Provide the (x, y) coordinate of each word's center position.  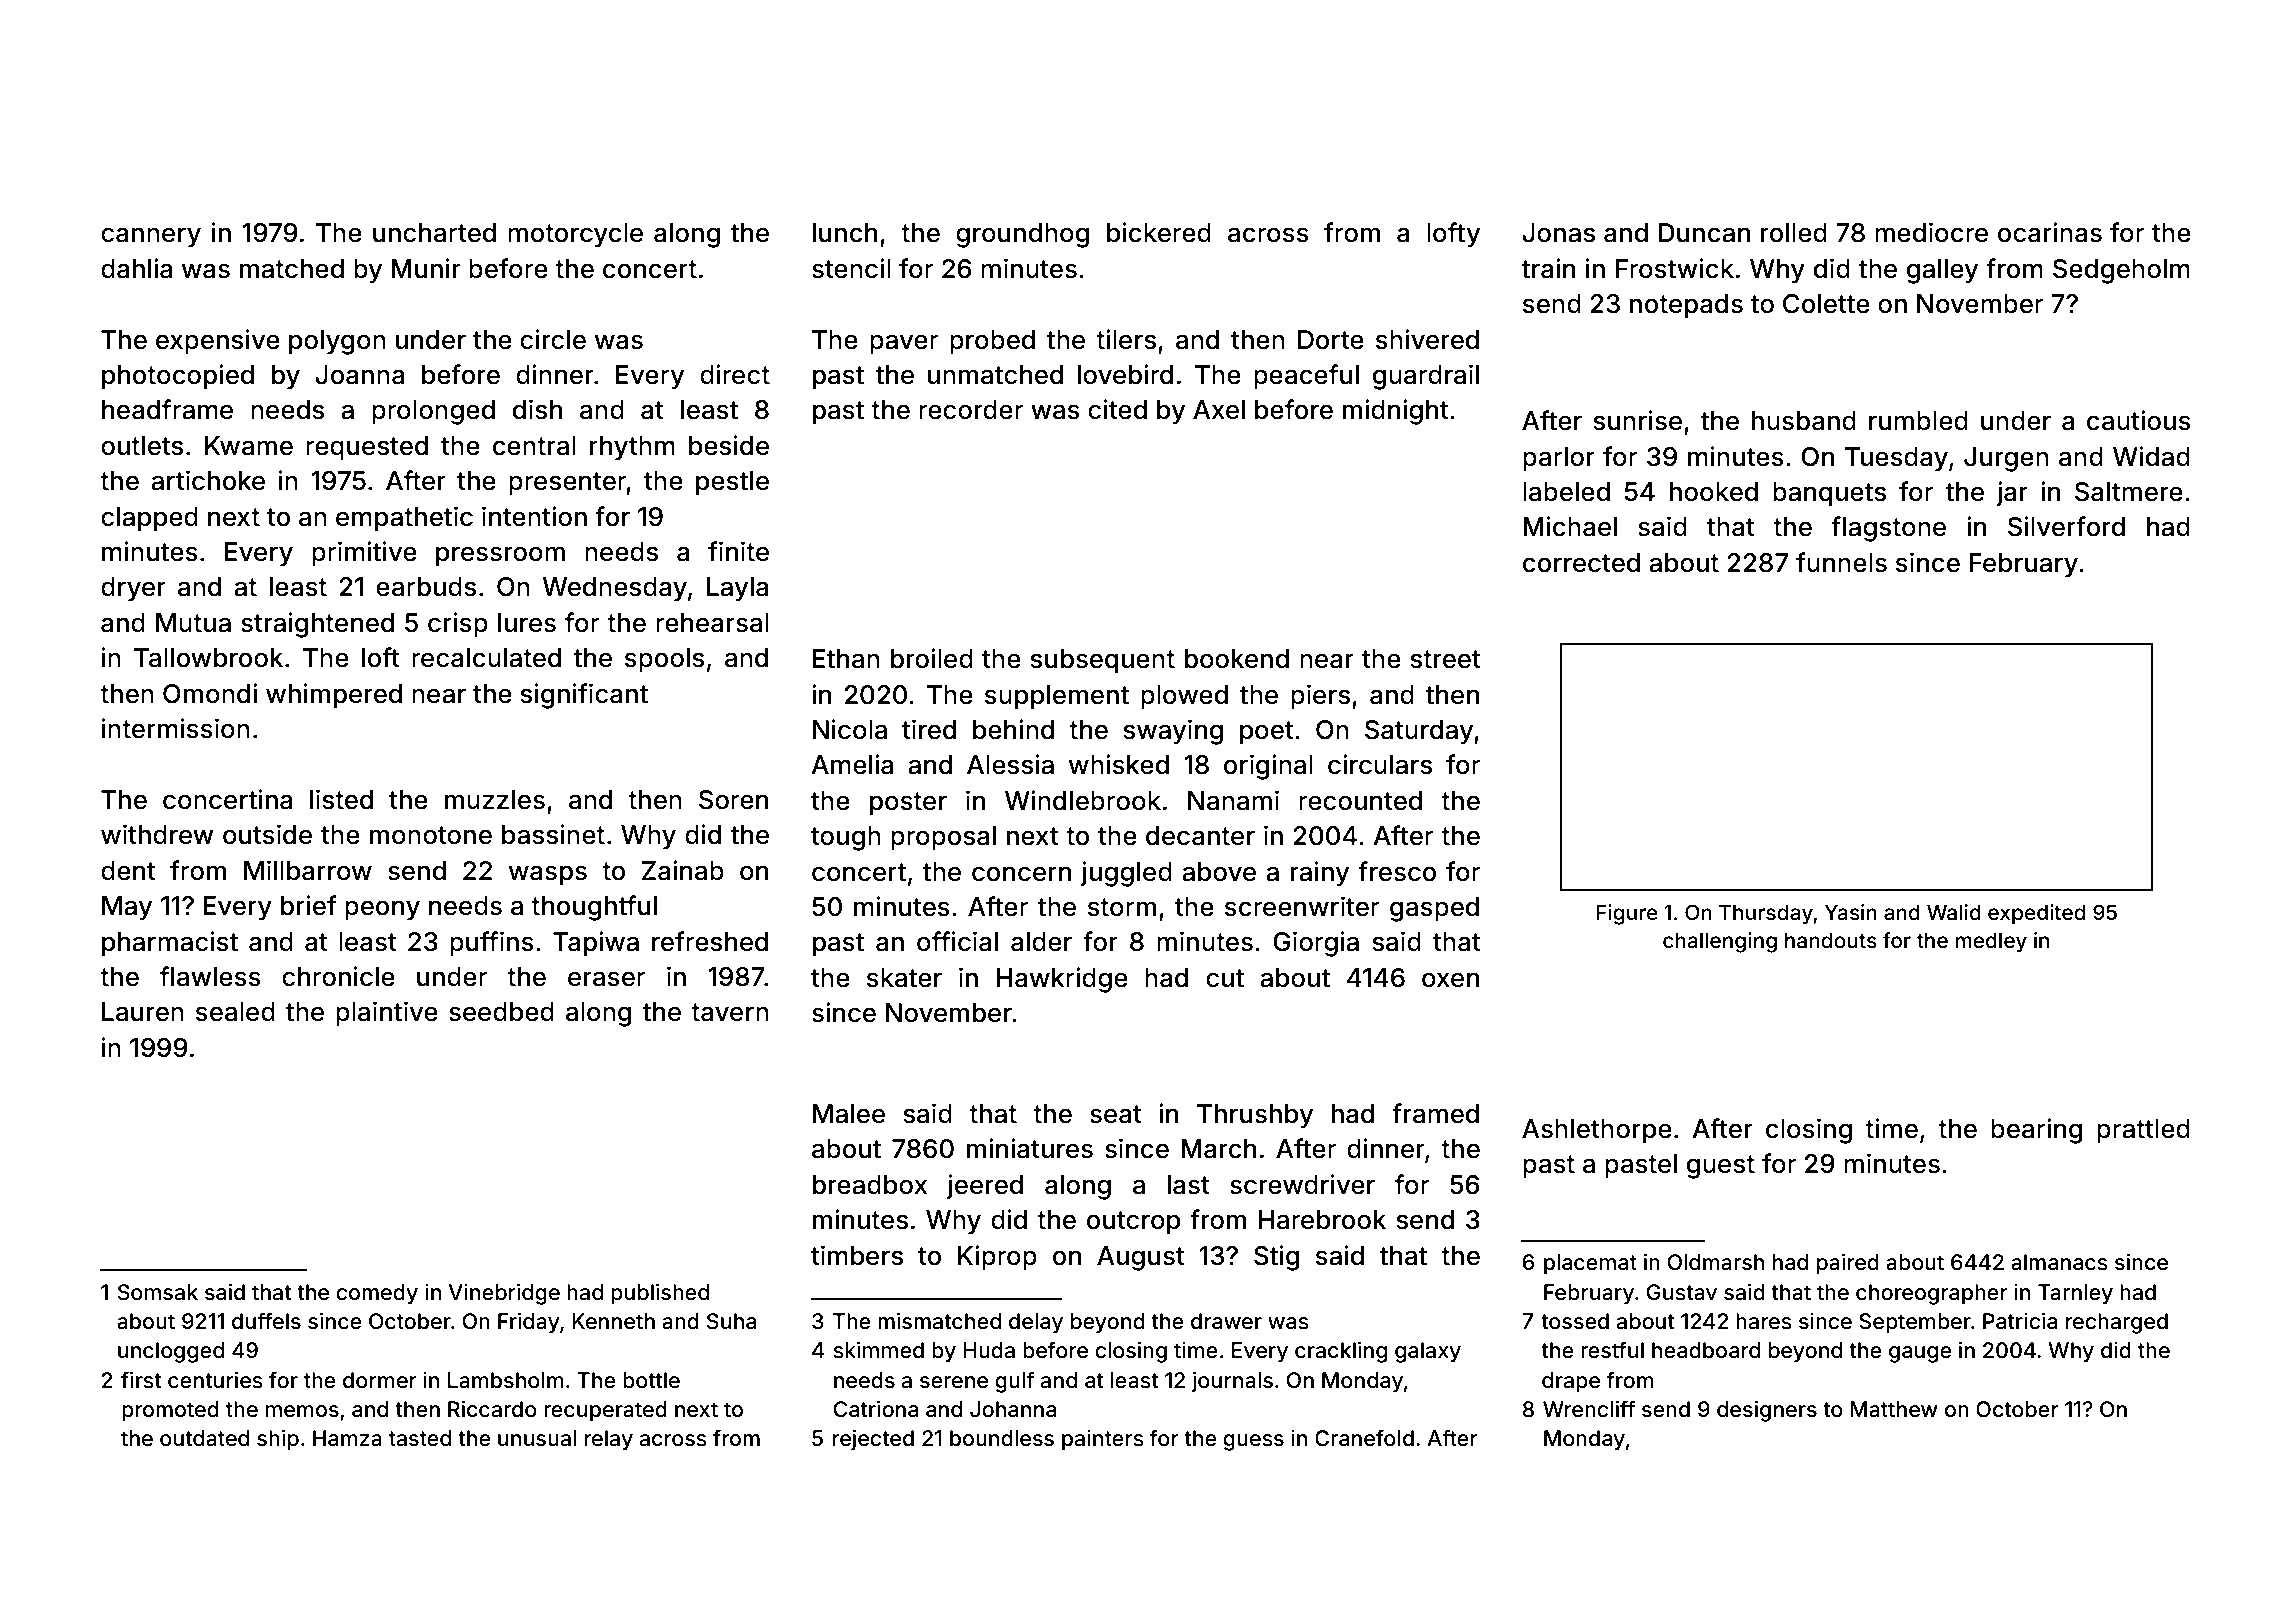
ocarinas (2050, 232)
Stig (1277, 1258)
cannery (151, 237)
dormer (380, 1380)
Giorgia (1316, 944)
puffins (492, 944)
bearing (2037, 1131)
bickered (1159, 232)
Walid (1954, 912)
